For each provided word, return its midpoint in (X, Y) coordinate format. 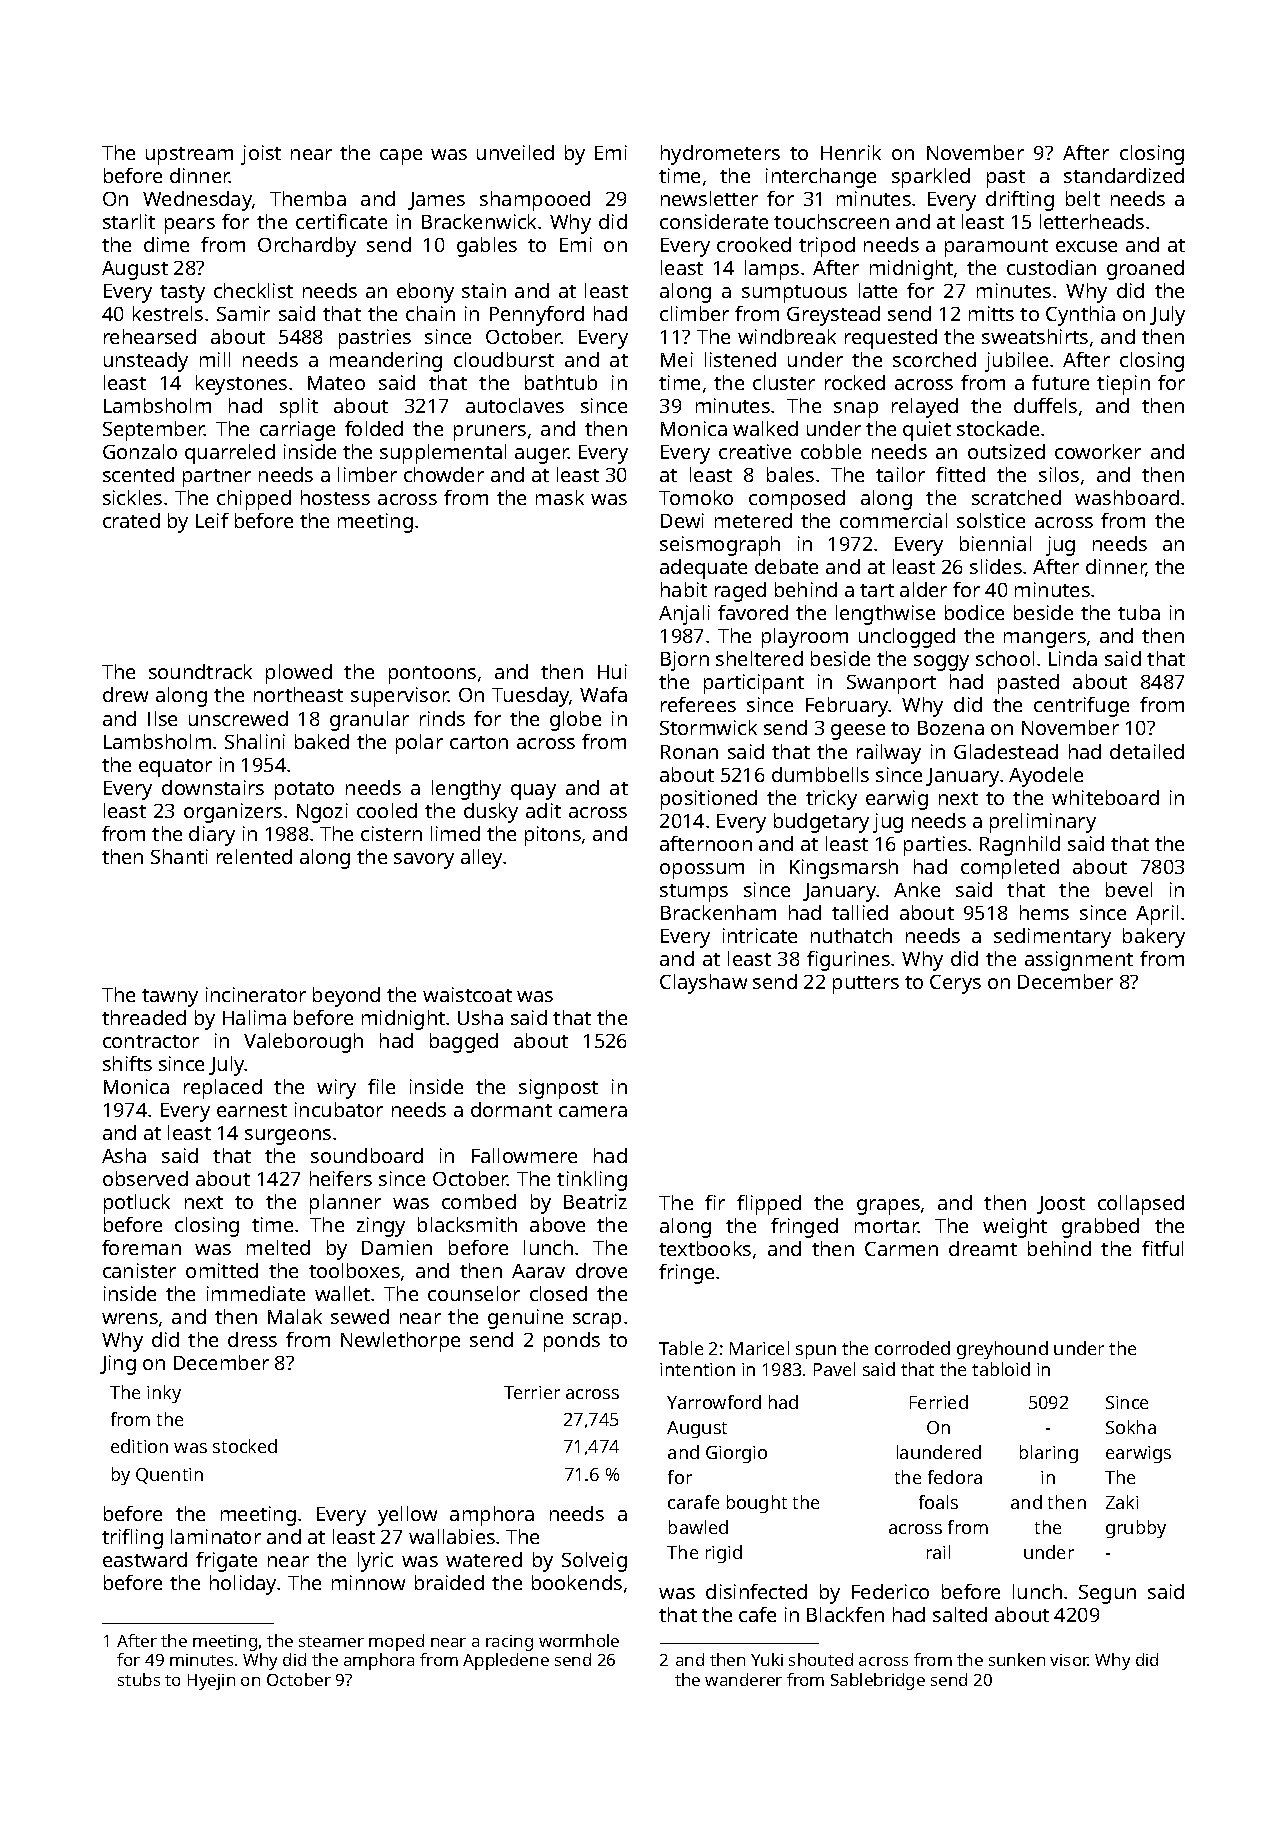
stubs (139, 1679)
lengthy (466, 790)
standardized (1124, 175)
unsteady (146, 362)
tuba (1139, 612)
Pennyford (537, 316)
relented (254, 856)
